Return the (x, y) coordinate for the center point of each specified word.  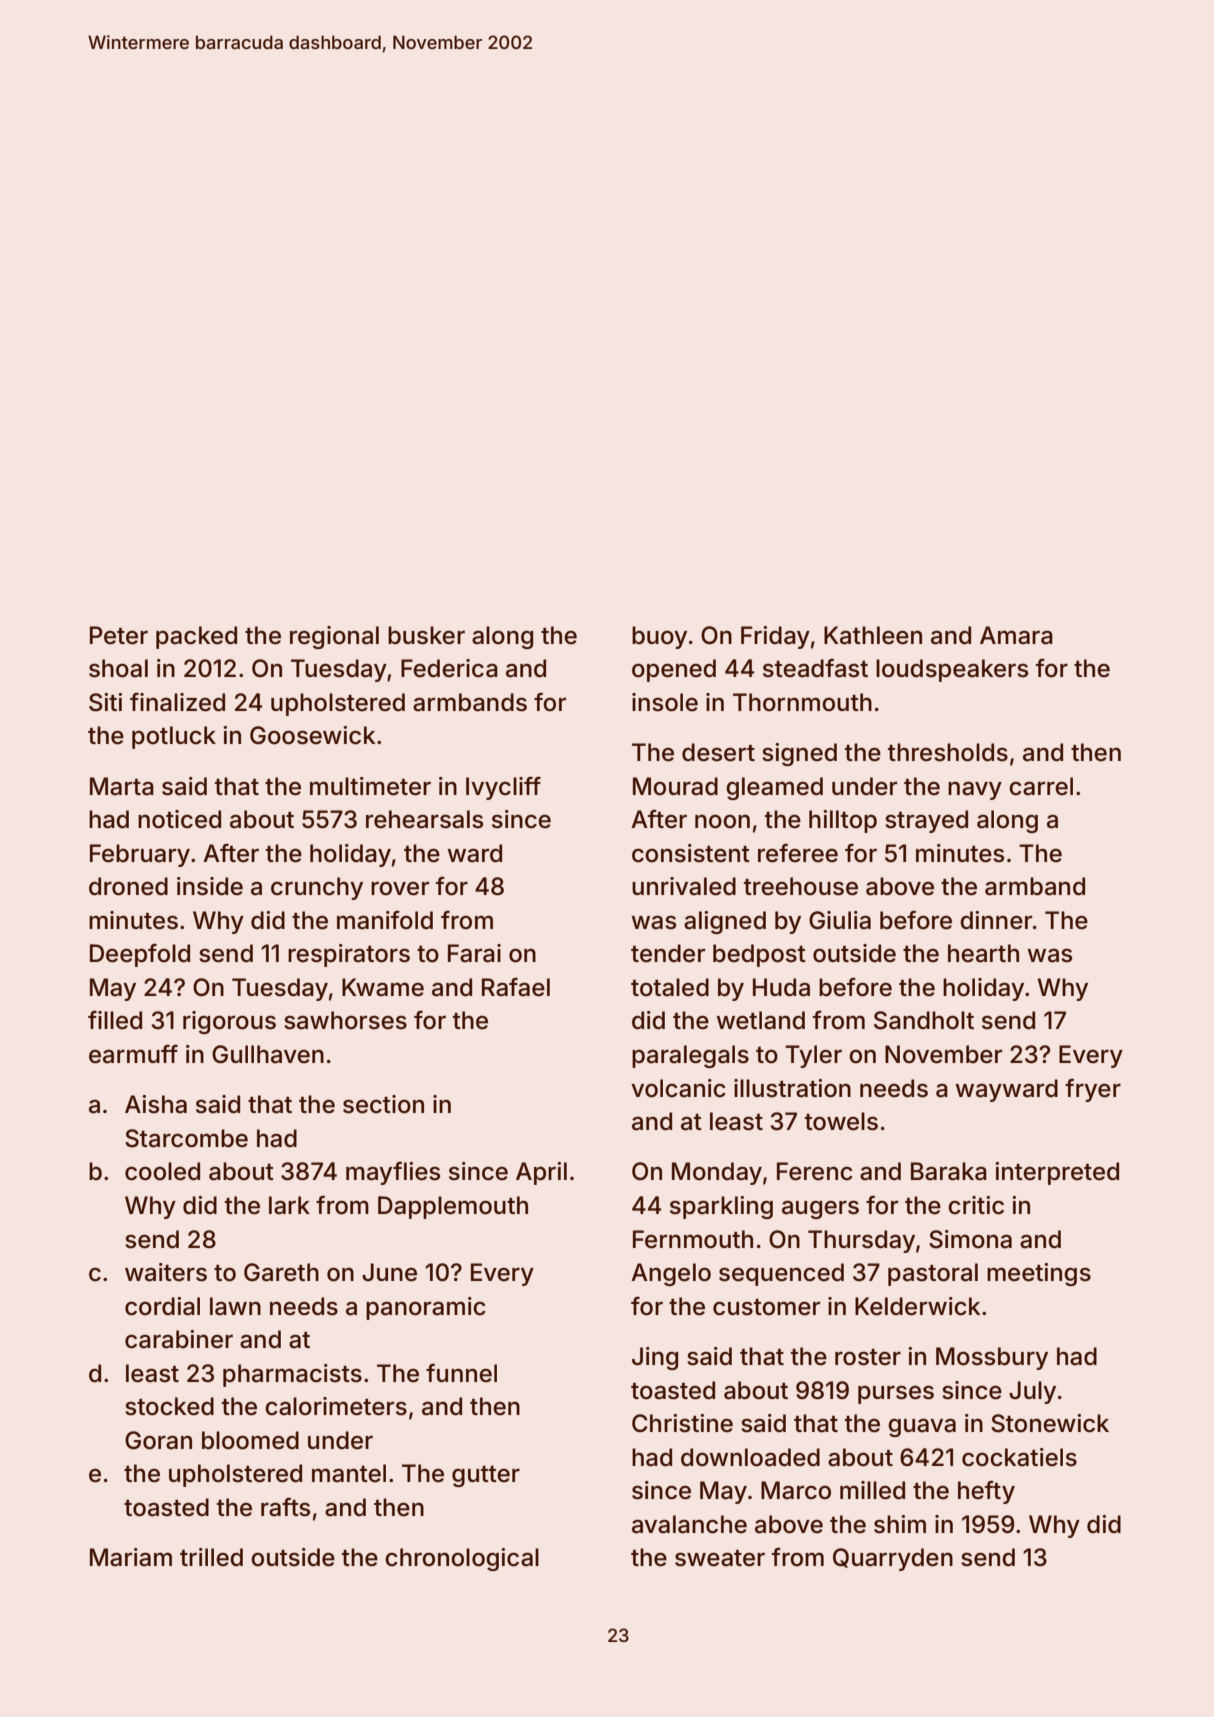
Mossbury (992, 1358)
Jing (655, 1358)
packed (196, 637)
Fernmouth (693, 1239)
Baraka (949, 1171)
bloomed (250, 1440)
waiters (166, 1272)
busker (426, 635)
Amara (1016, 635)
